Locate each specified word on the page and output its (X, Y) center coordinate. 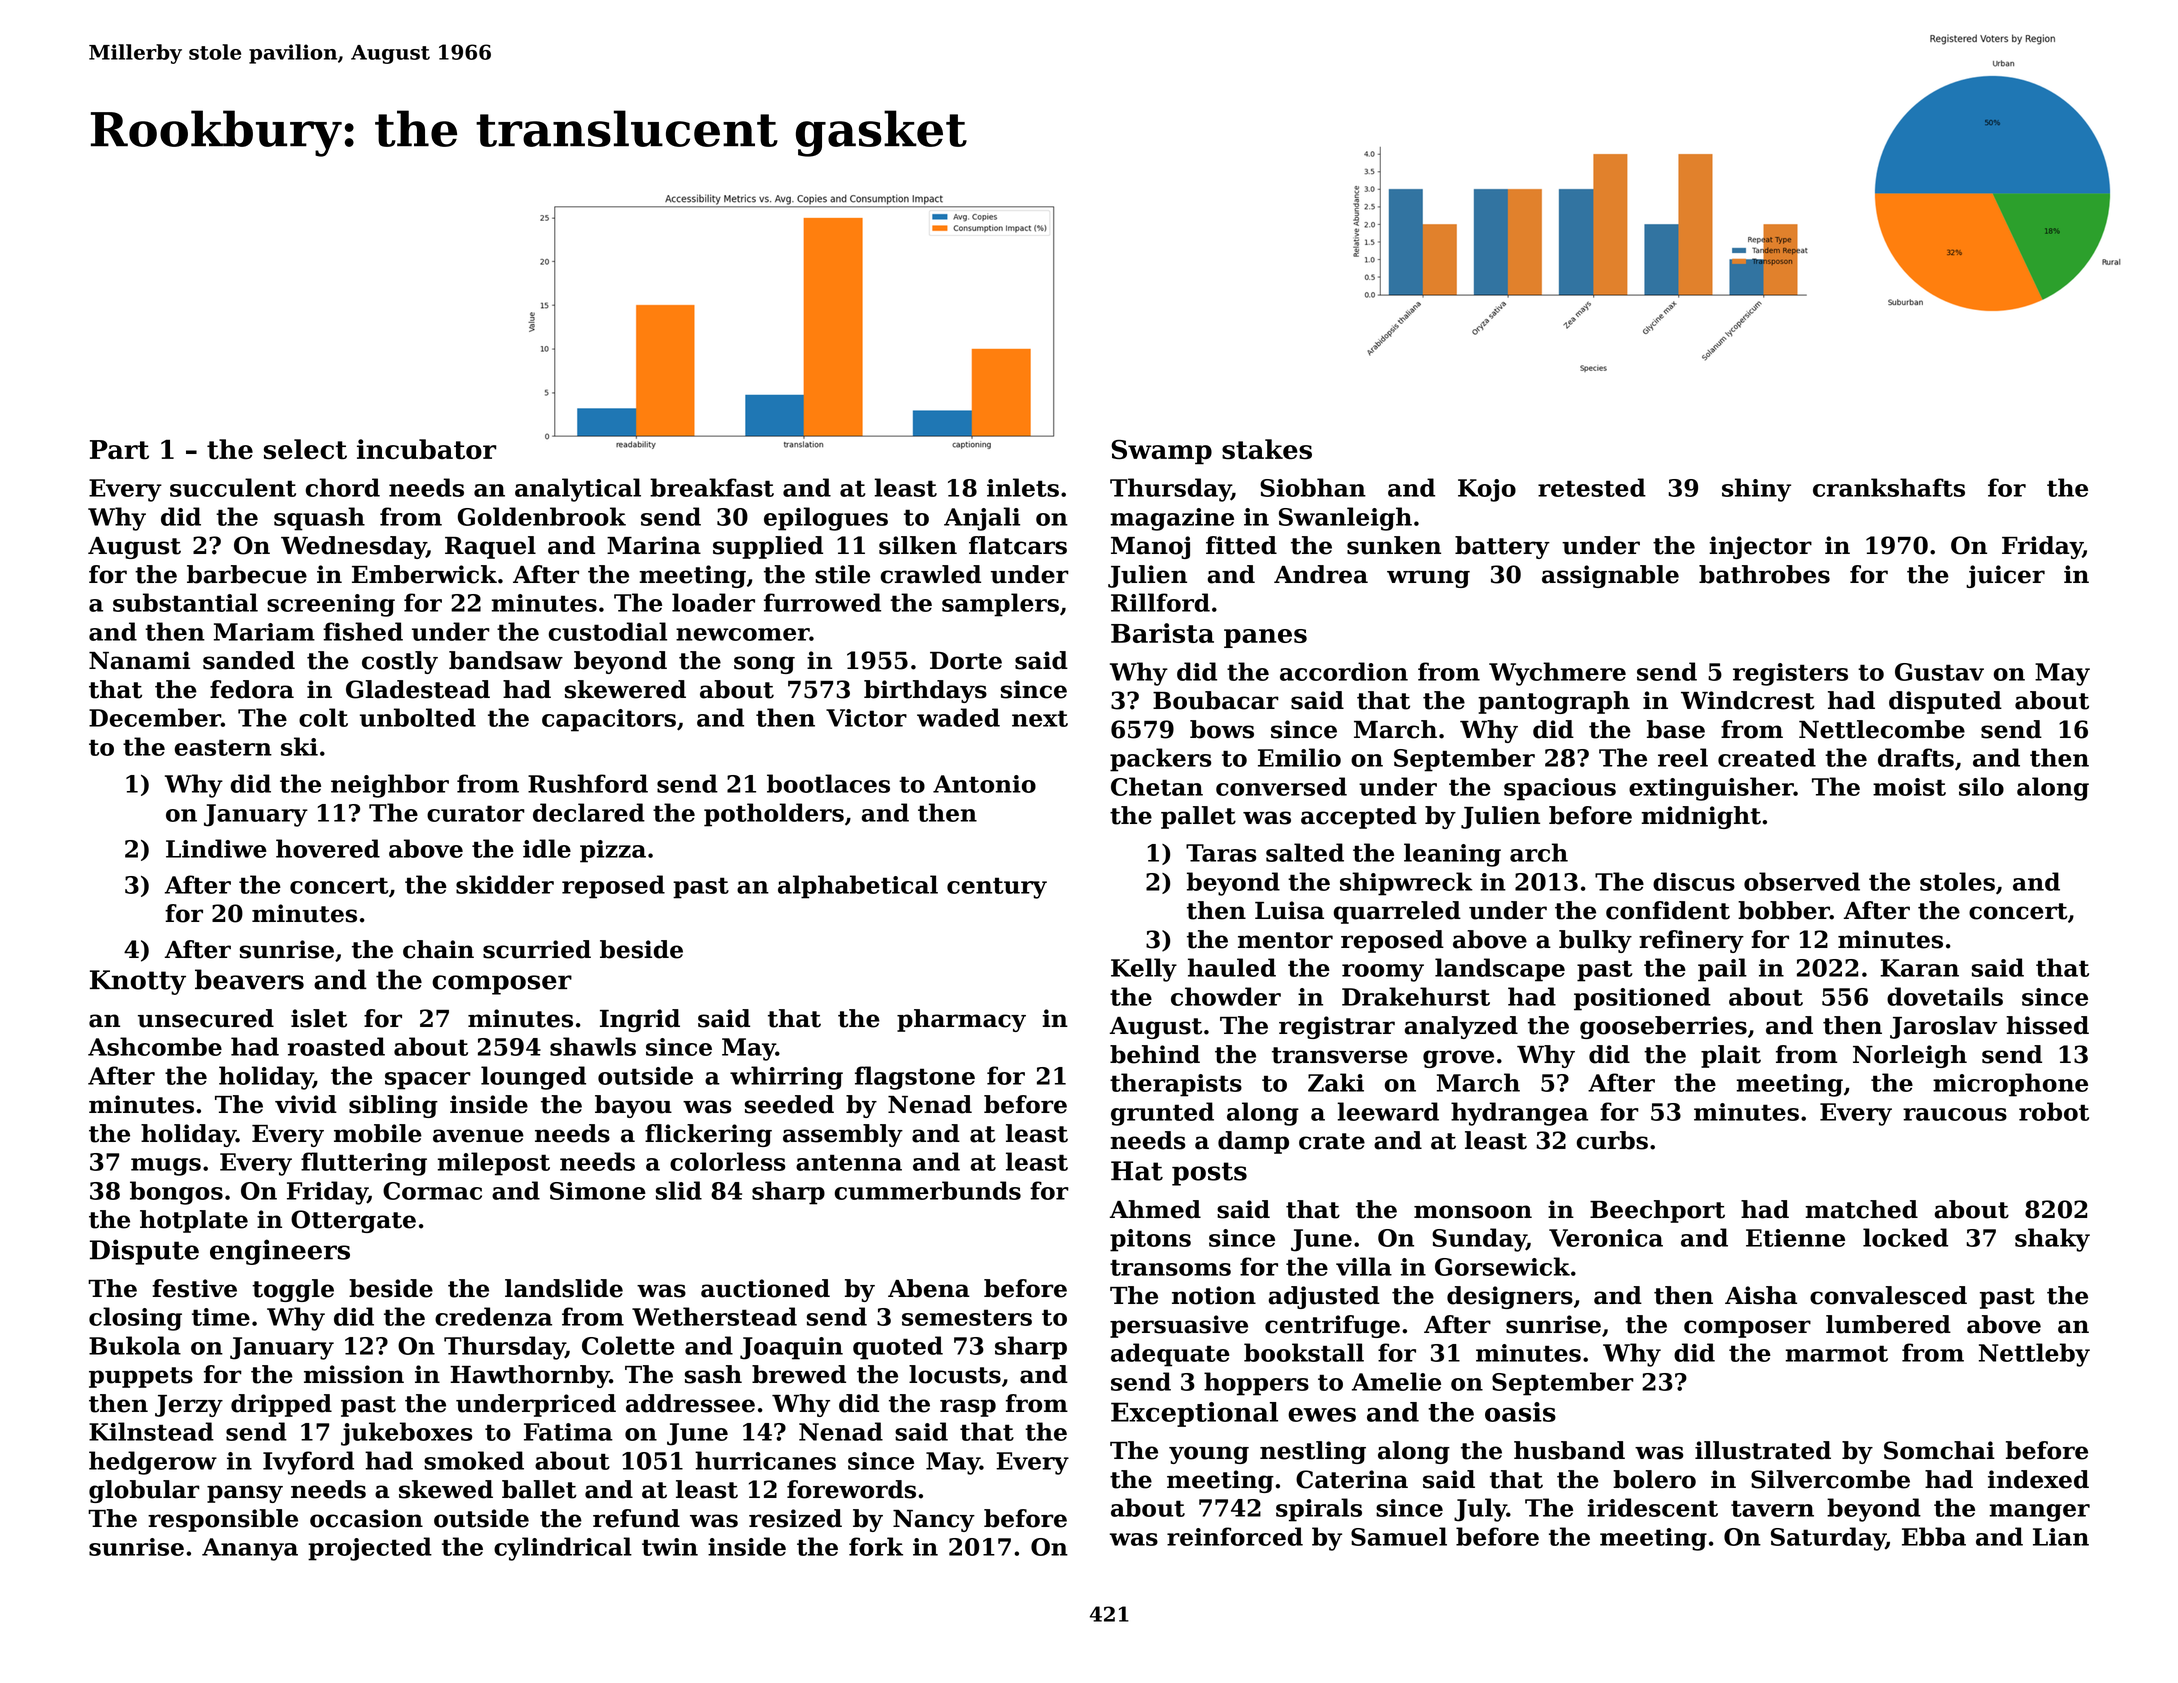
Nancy (934, 1521)
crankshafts (1889, 487)
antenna (849, 1162)
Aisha (1761, 1295)
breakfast (712, 487)
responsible (223, 1520)
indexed (2038, 1479)
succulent (233, 487)
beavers (249, 979)
